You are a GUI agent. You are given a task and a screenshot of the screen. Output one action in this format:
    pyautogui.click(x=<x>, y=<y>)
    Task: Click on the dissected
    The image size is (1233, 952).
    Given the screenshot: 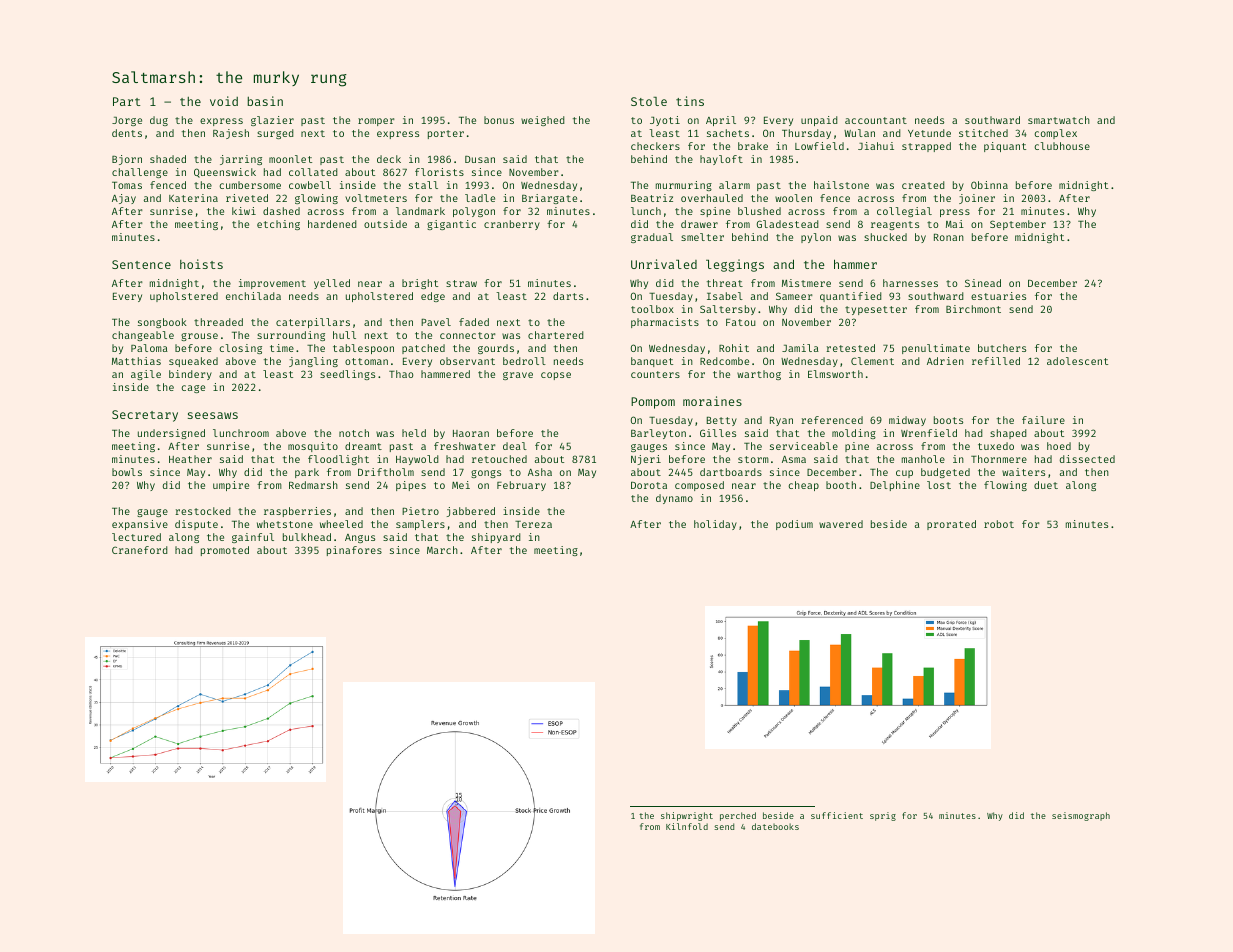 What is the action you would take?
    pyautogui.click(x=1087, y=459)
